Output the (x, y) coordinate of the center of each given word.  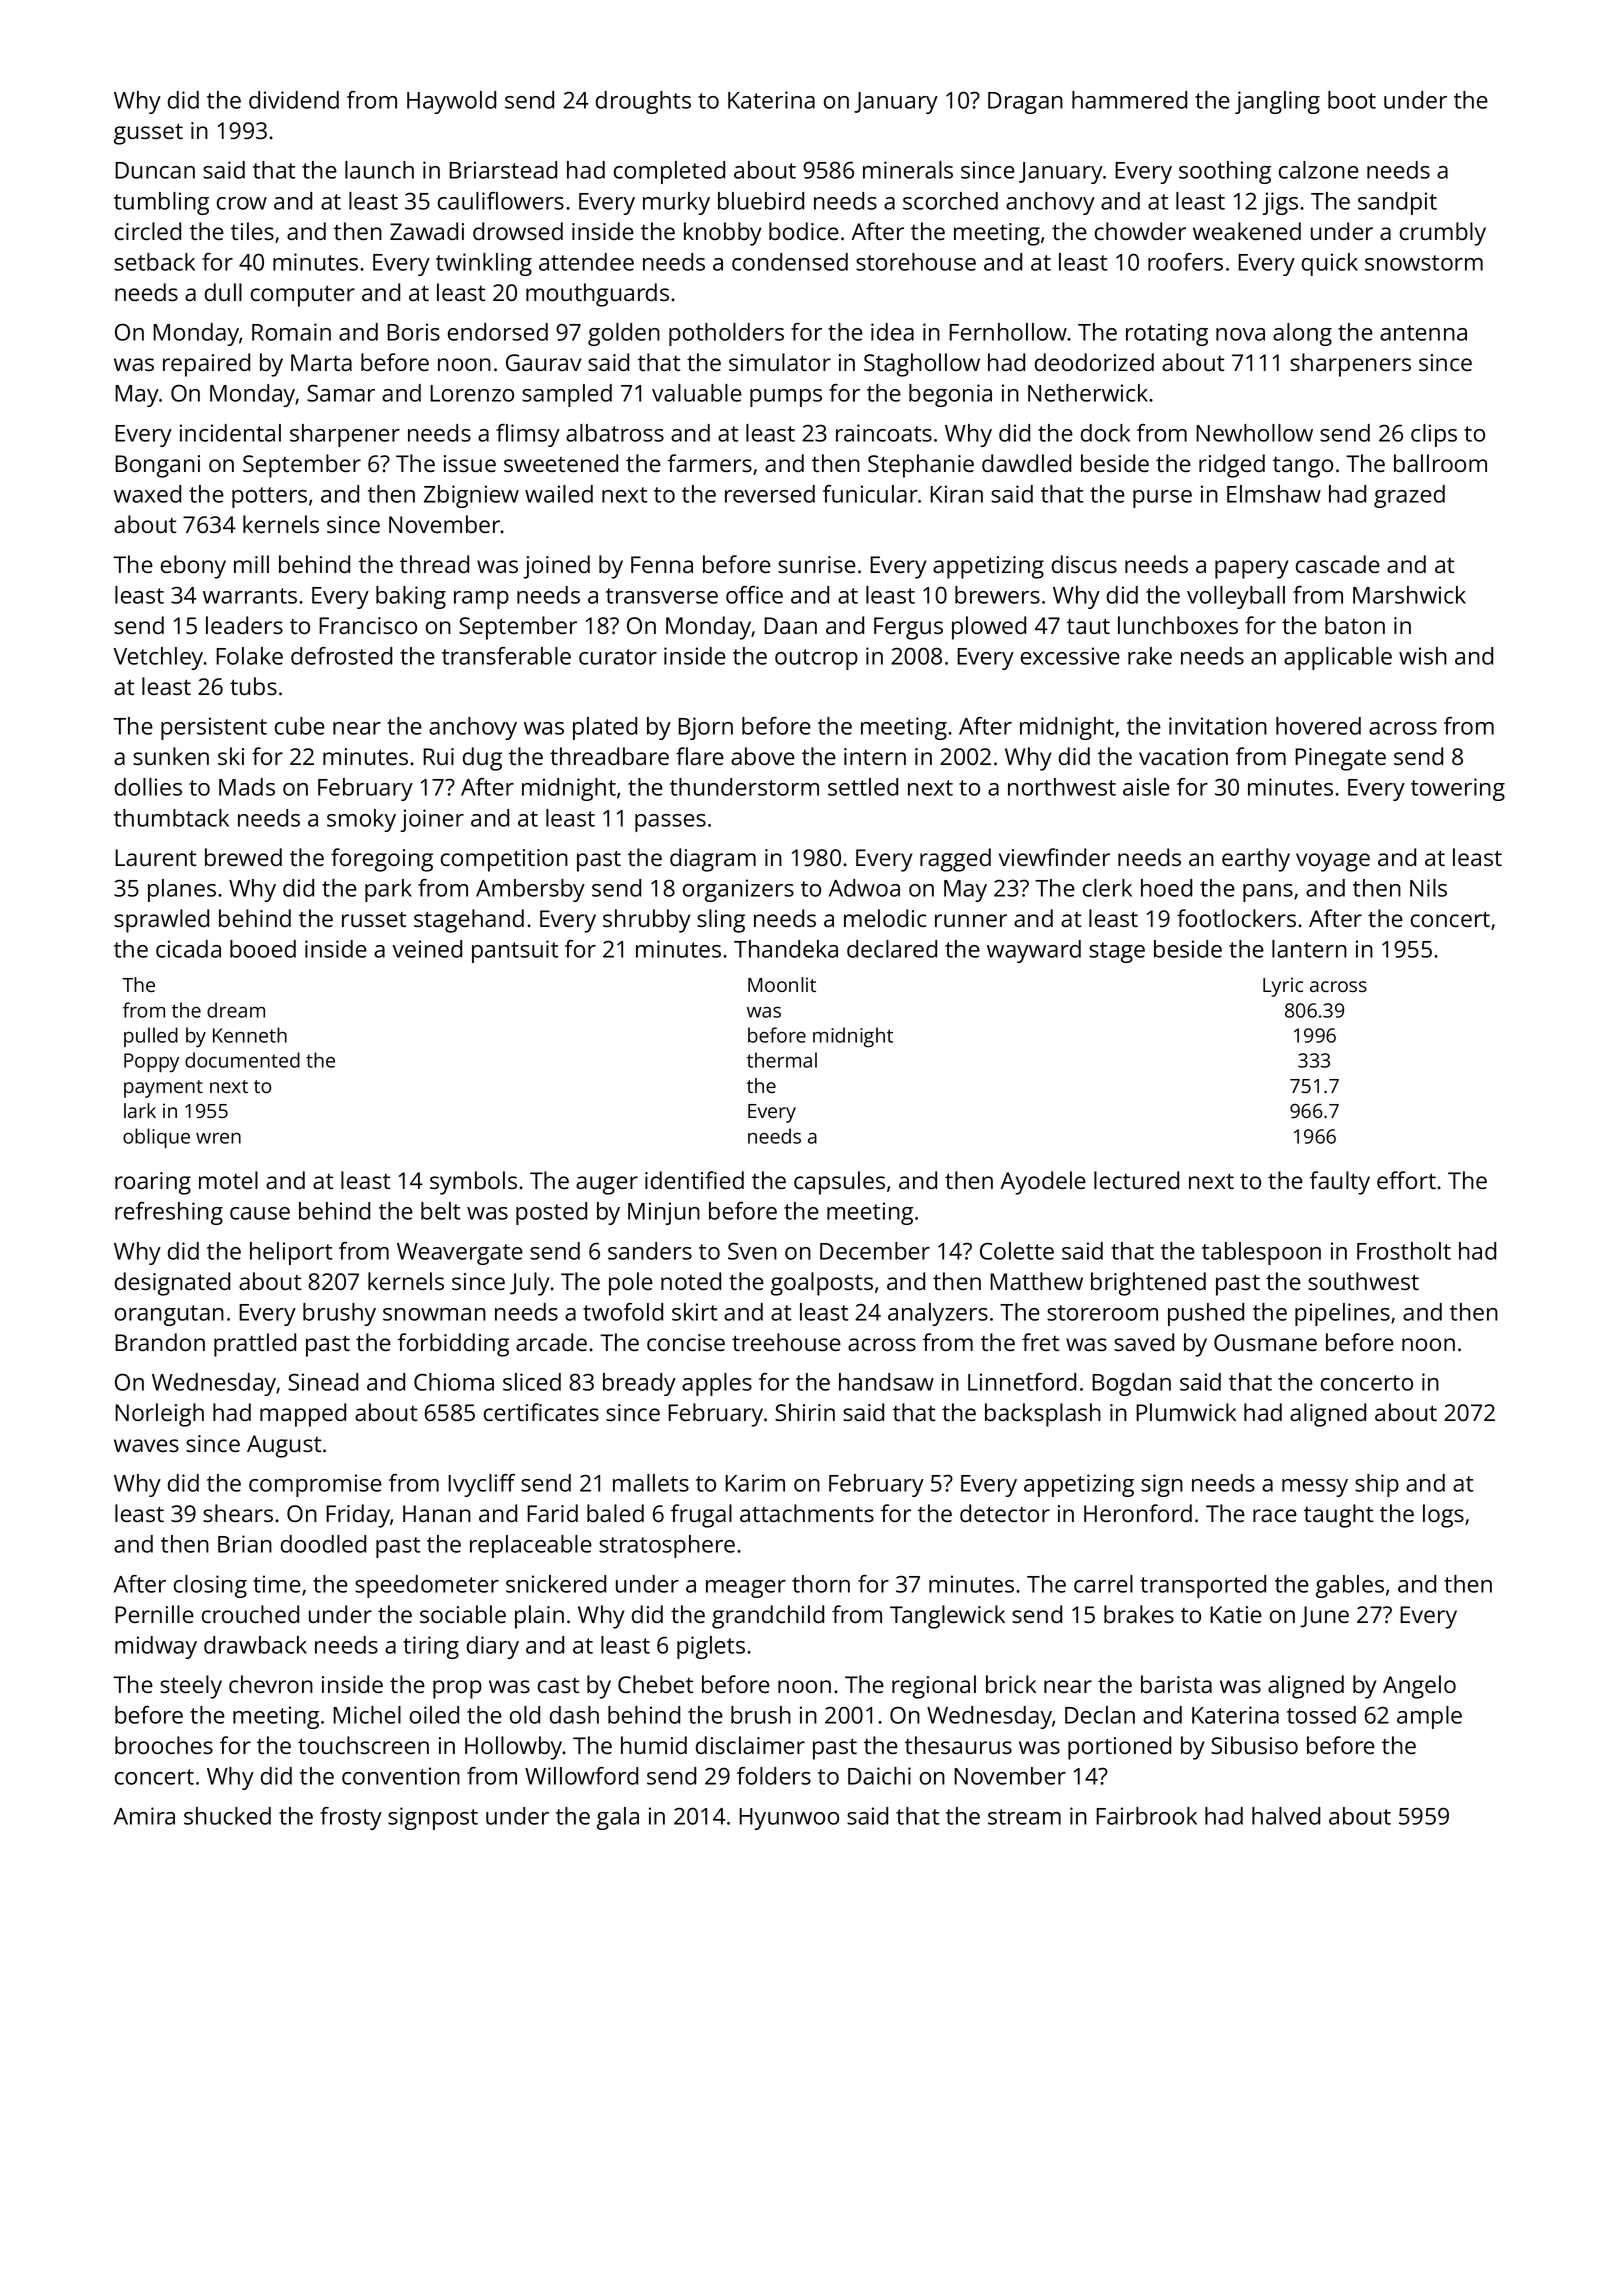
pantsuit (515, 951)
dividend (294, 100)
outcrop (816, 659)
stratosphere (667, 1546)
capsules (839, 1183)
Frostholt (1404, 1251)
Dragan (1025, 103)
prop (457, 1689)
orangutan (169, 1315)
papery (1252, 569)
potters (269, 497)
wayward (1034, 951)
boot (1352, 100)
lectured (1136, 1180)
